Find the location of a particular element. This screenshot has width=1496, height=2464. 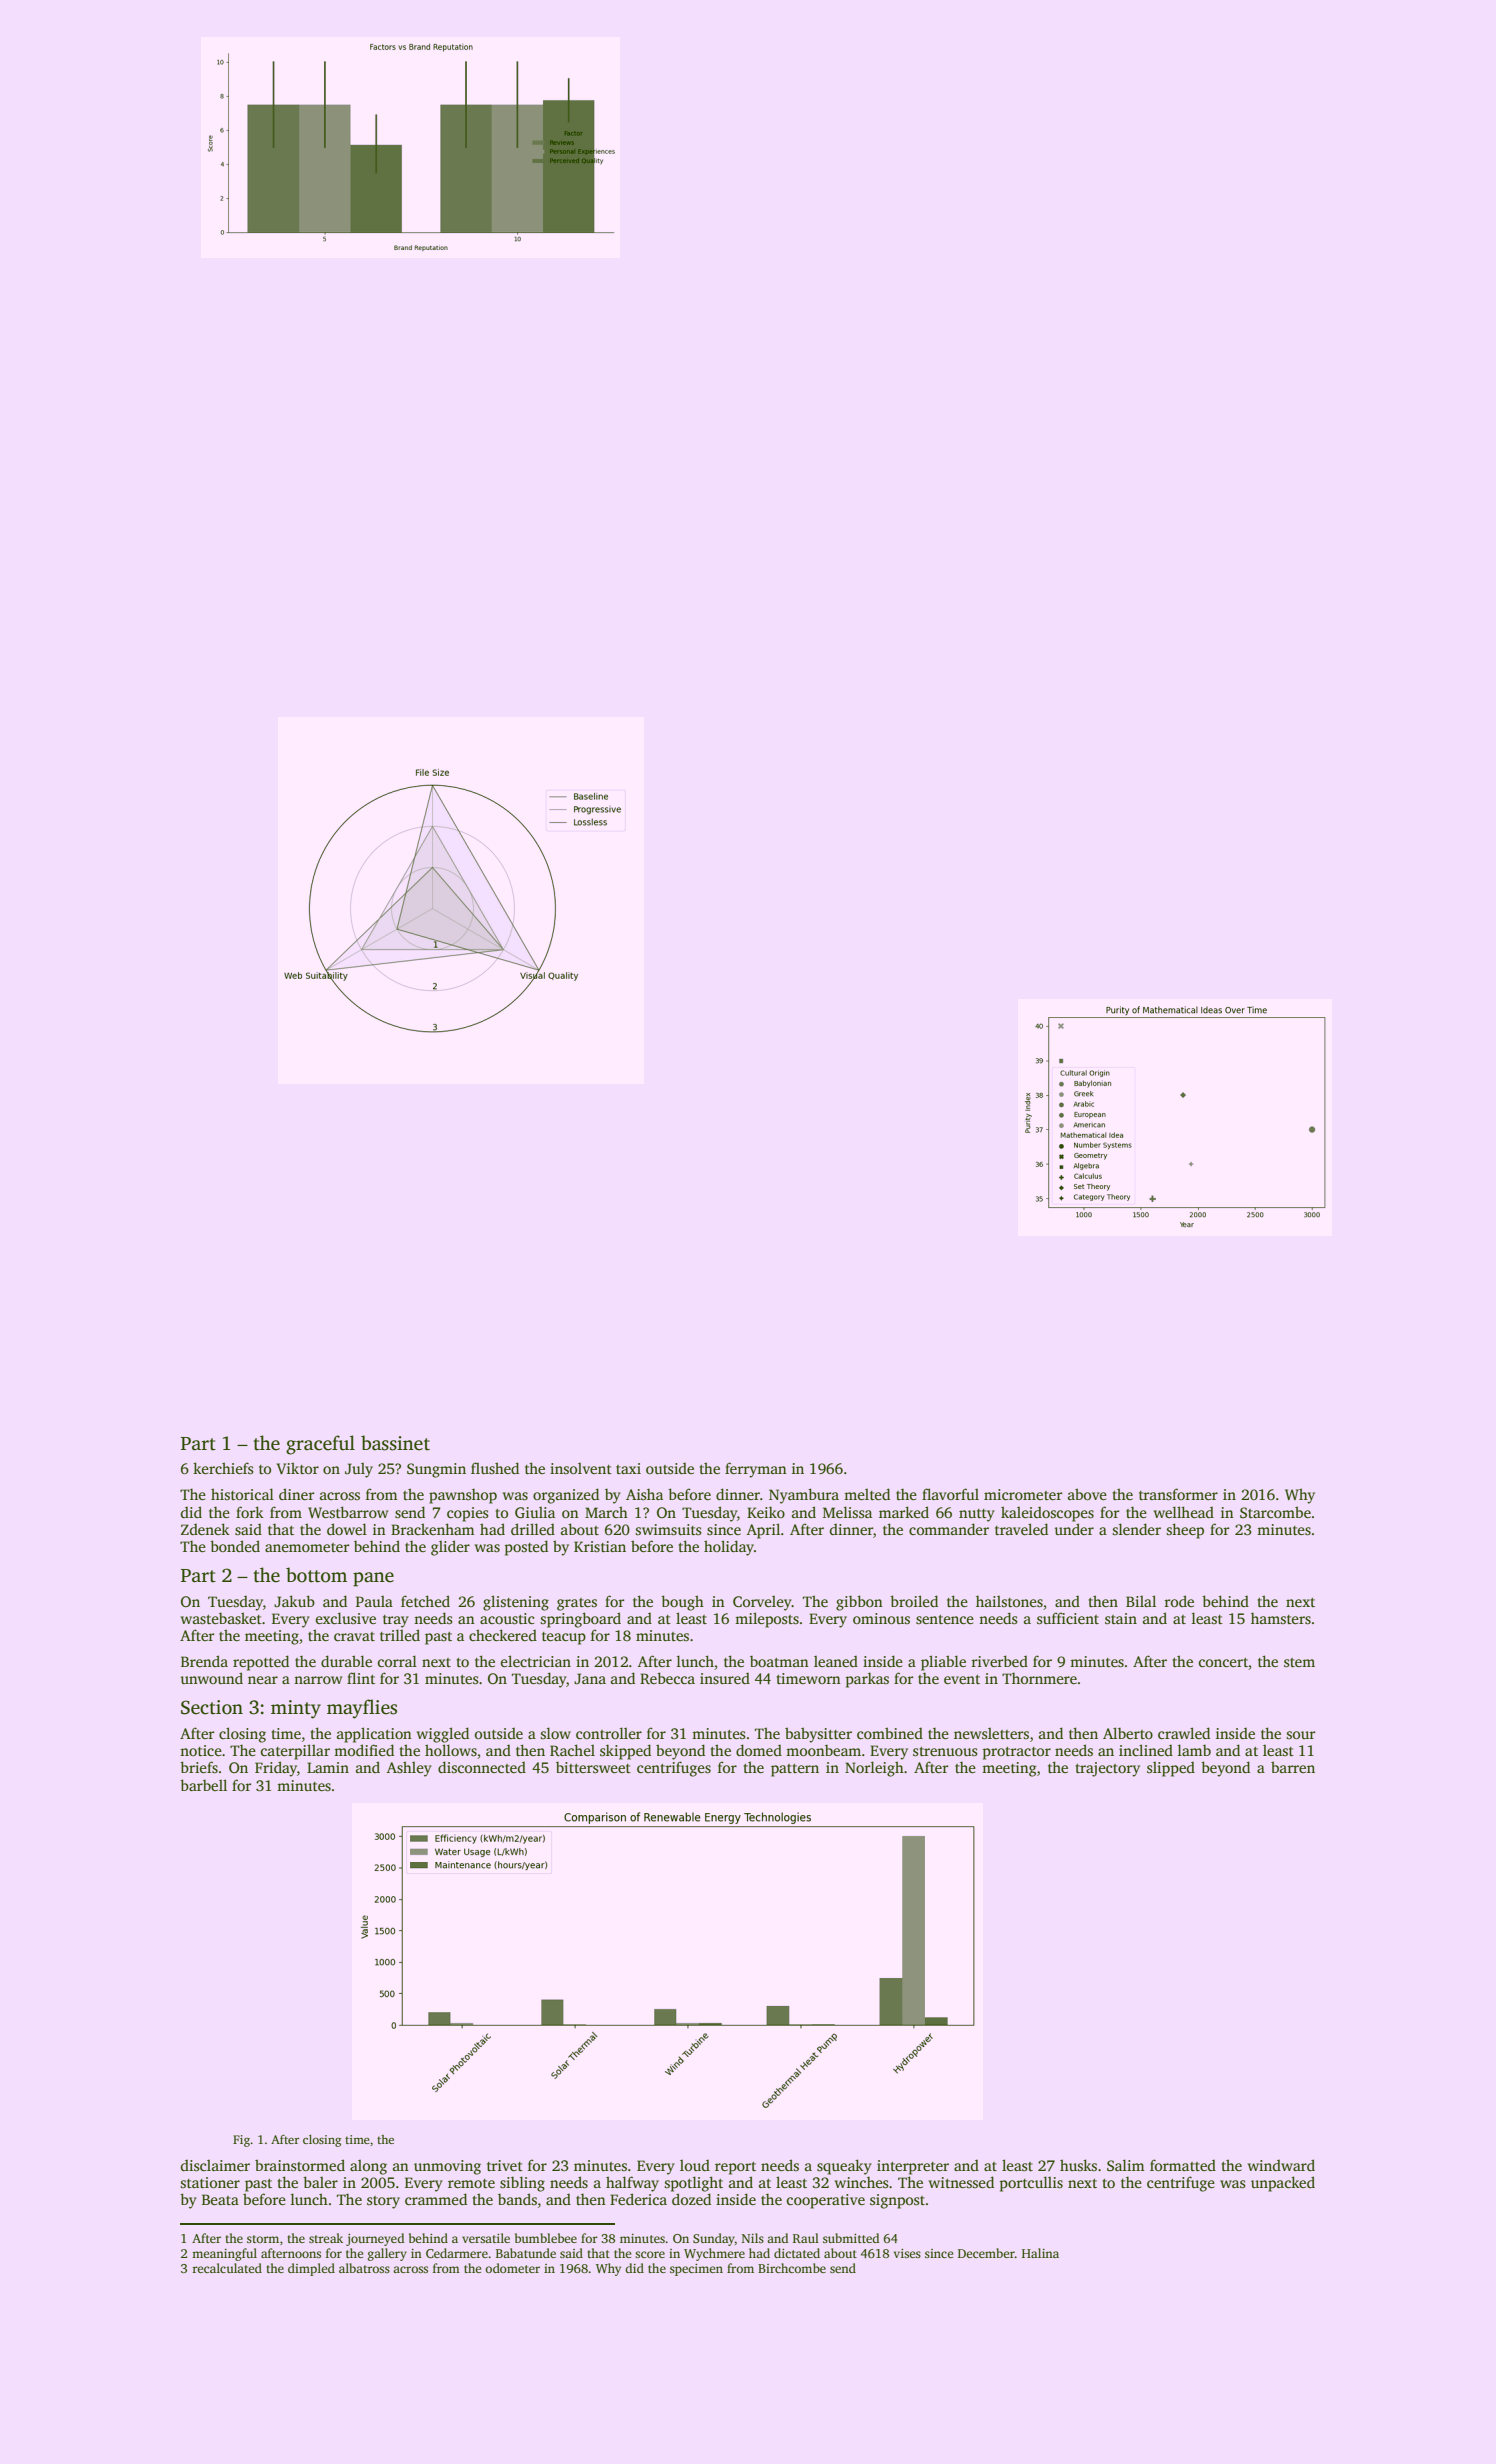

Westbarrow is located at coordinates (348, 1512).
